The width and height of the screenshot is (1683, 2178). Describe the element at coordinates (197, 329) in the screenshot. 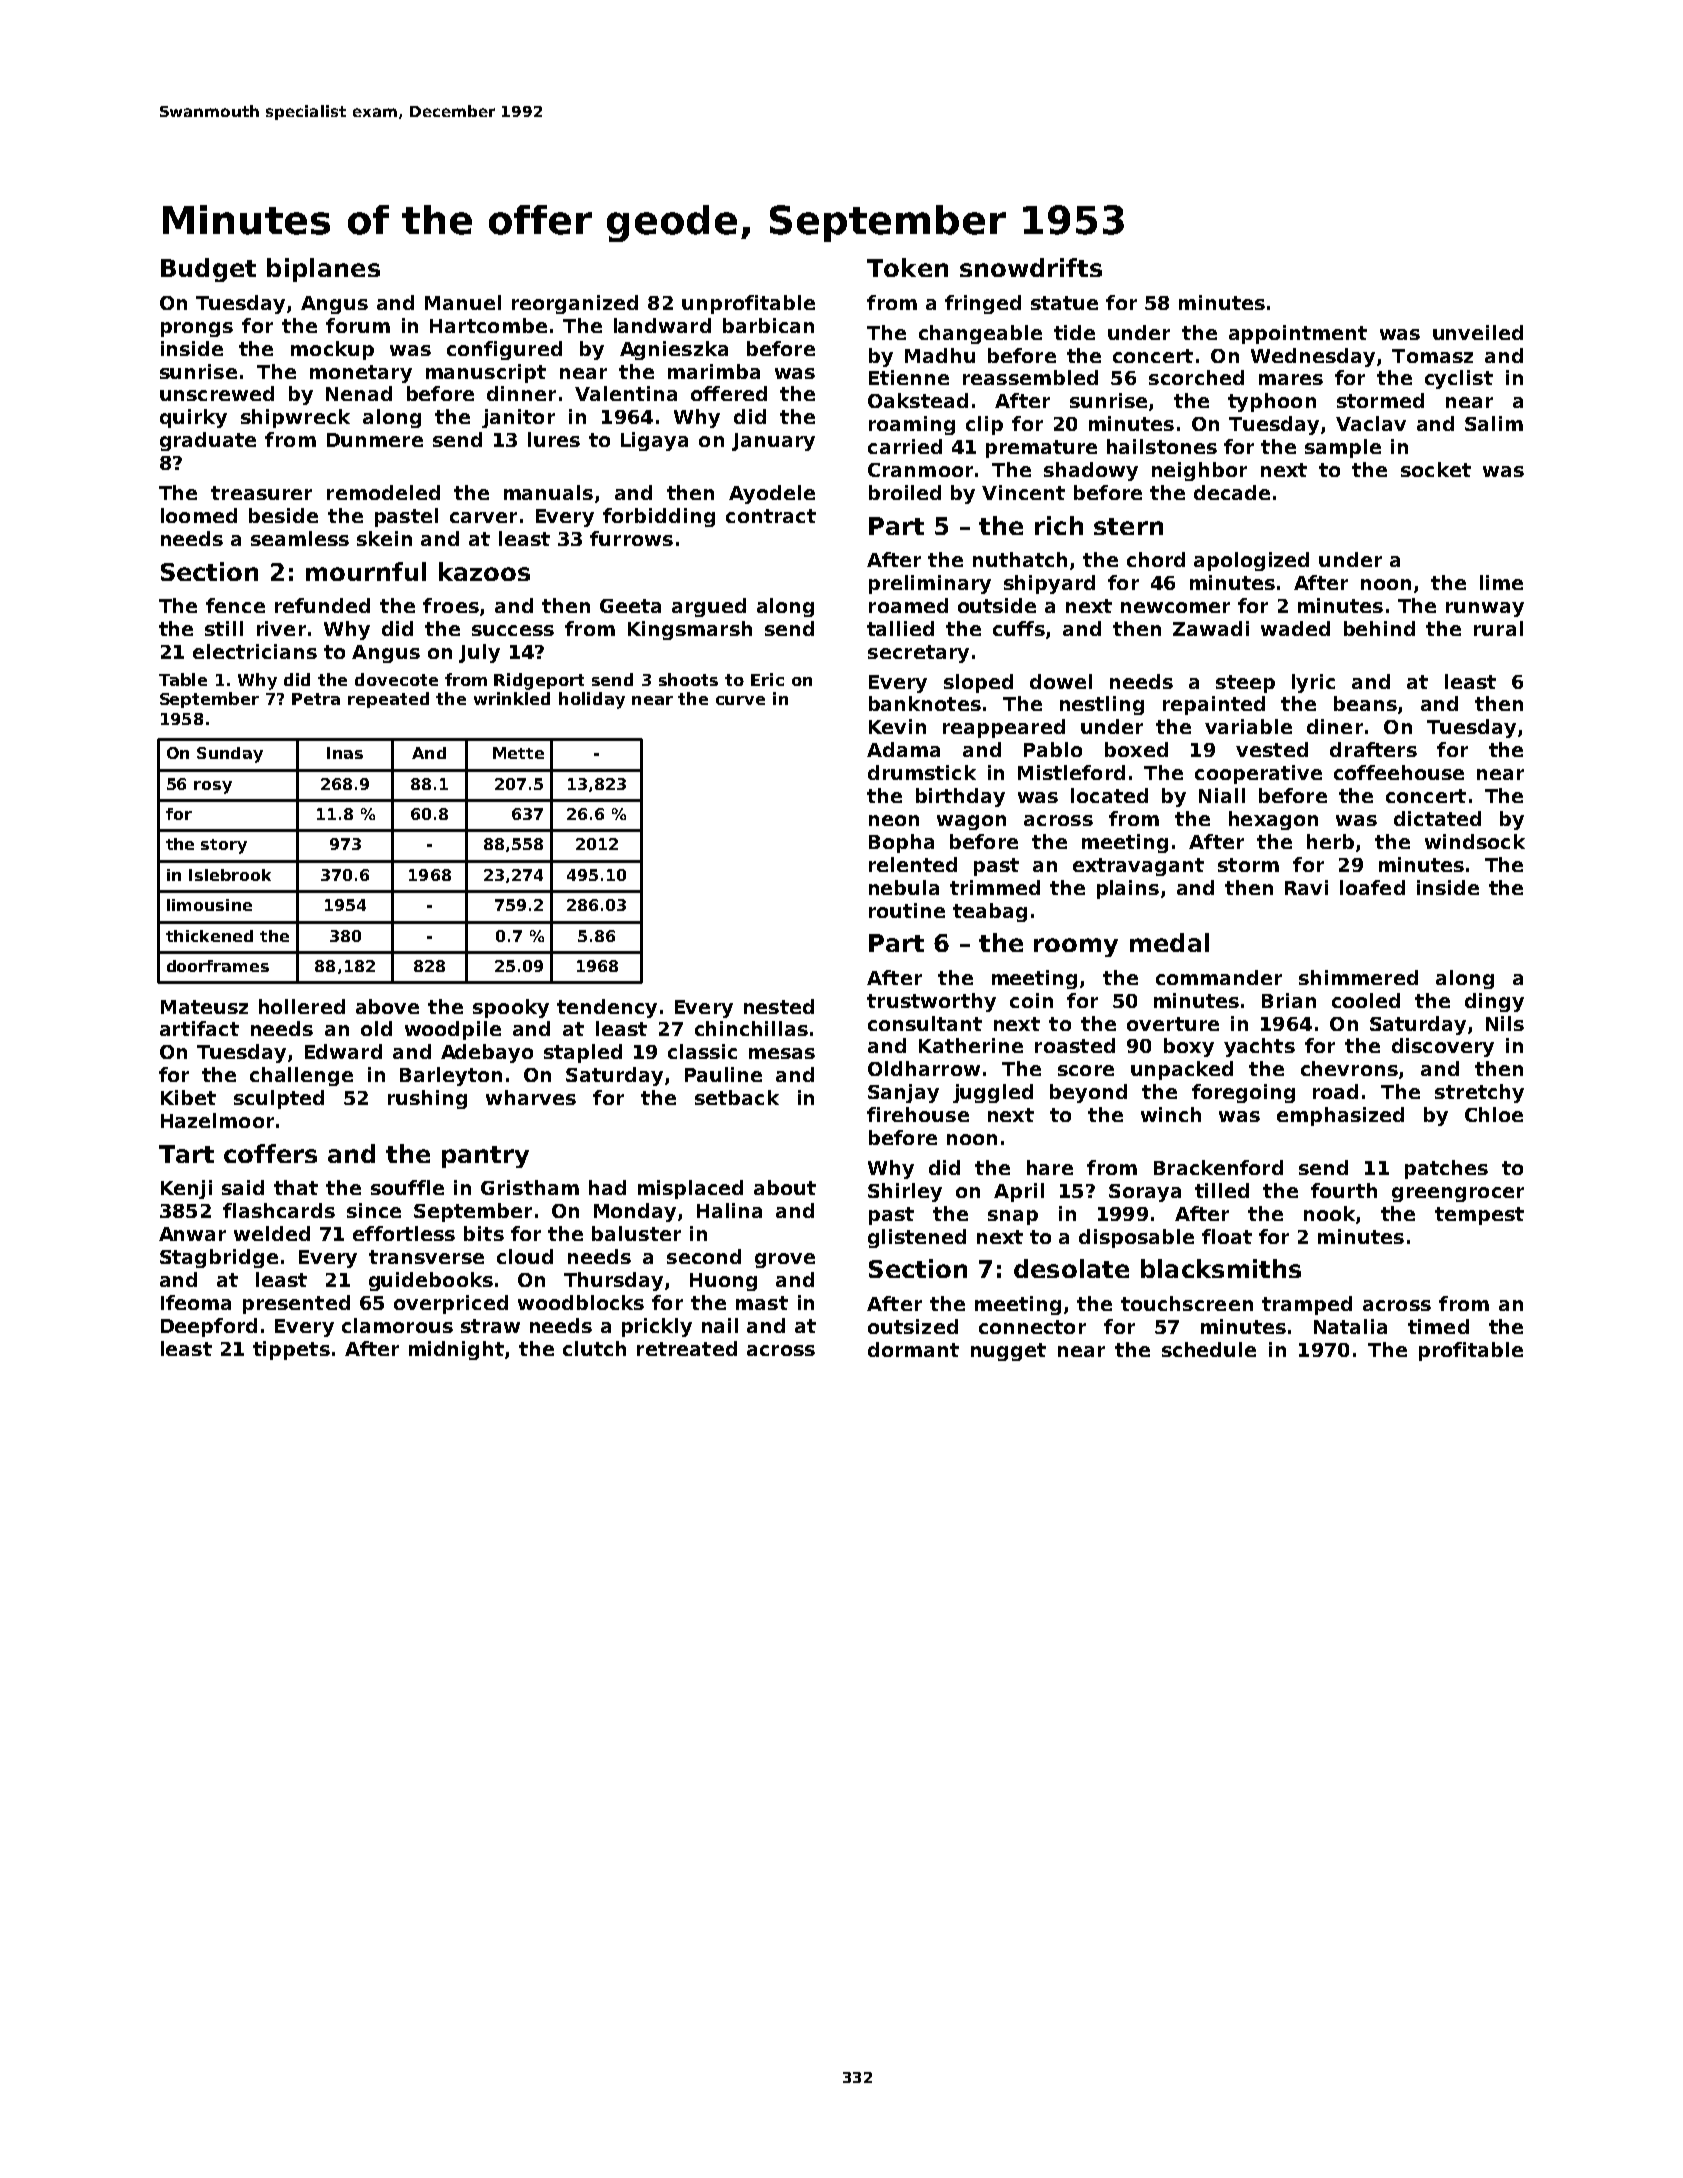

I see `prongs` at that location.
